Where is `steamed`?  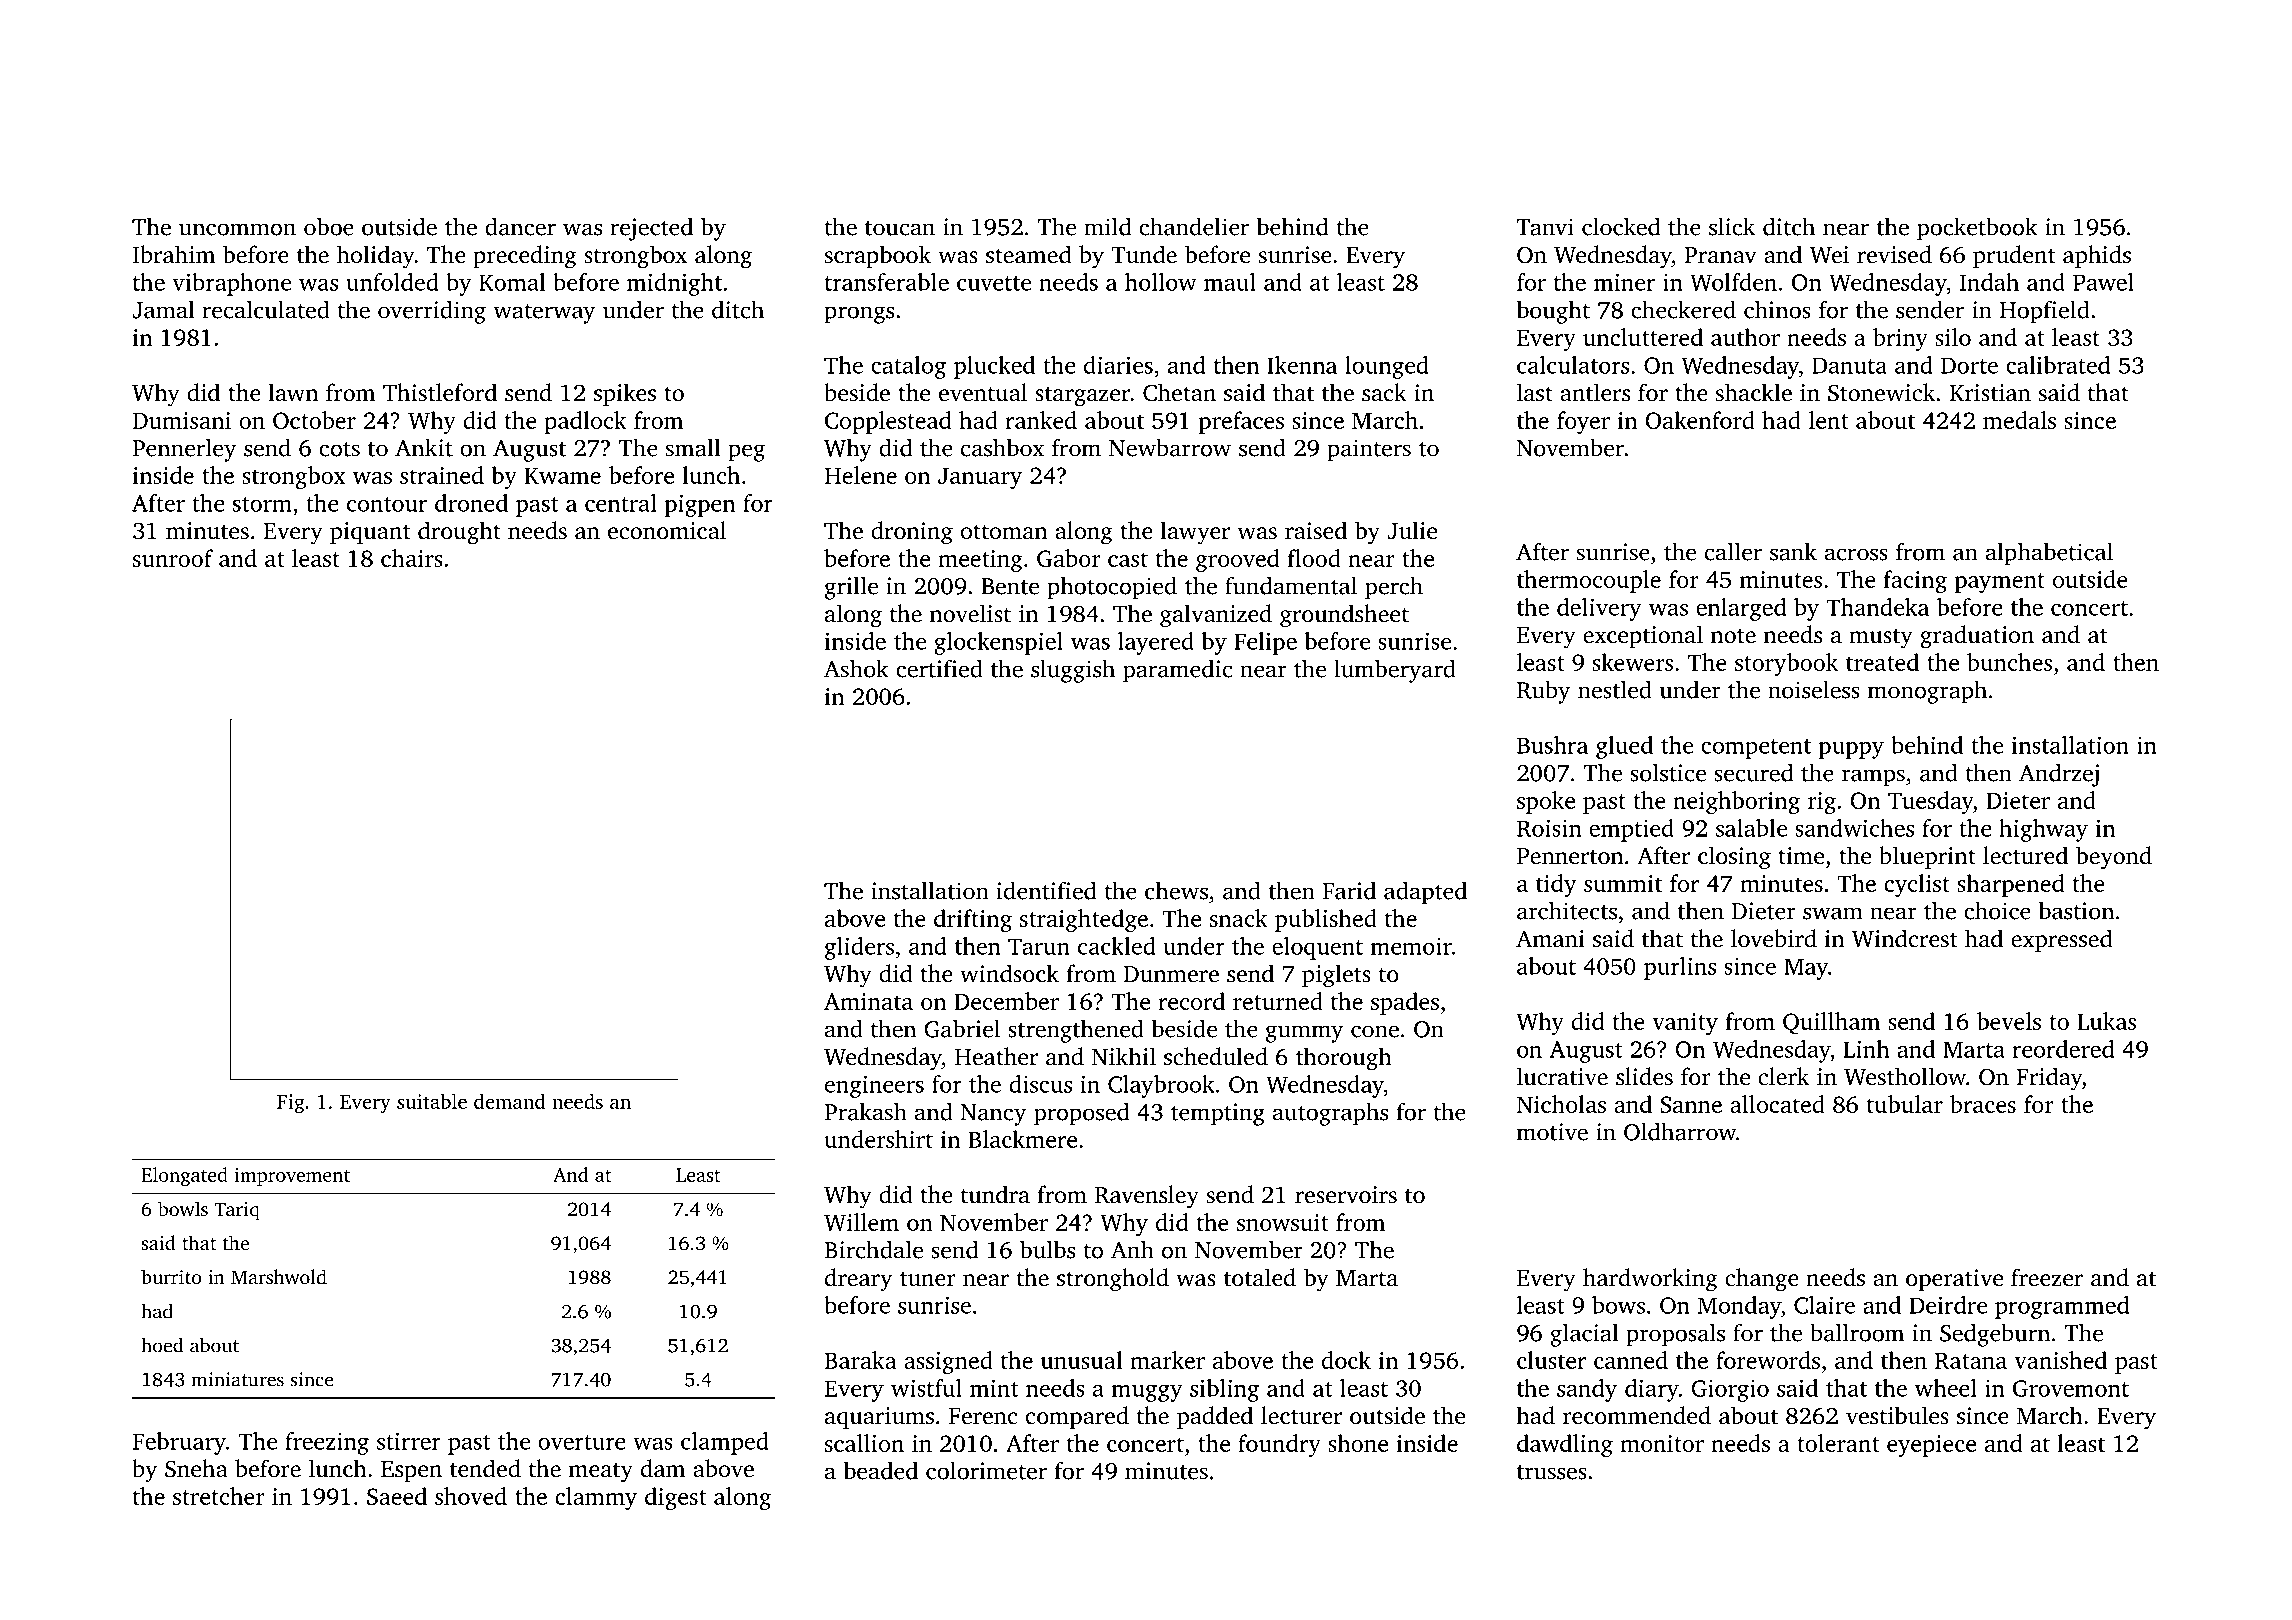
steamed is located at coordinates (1029, 254).
